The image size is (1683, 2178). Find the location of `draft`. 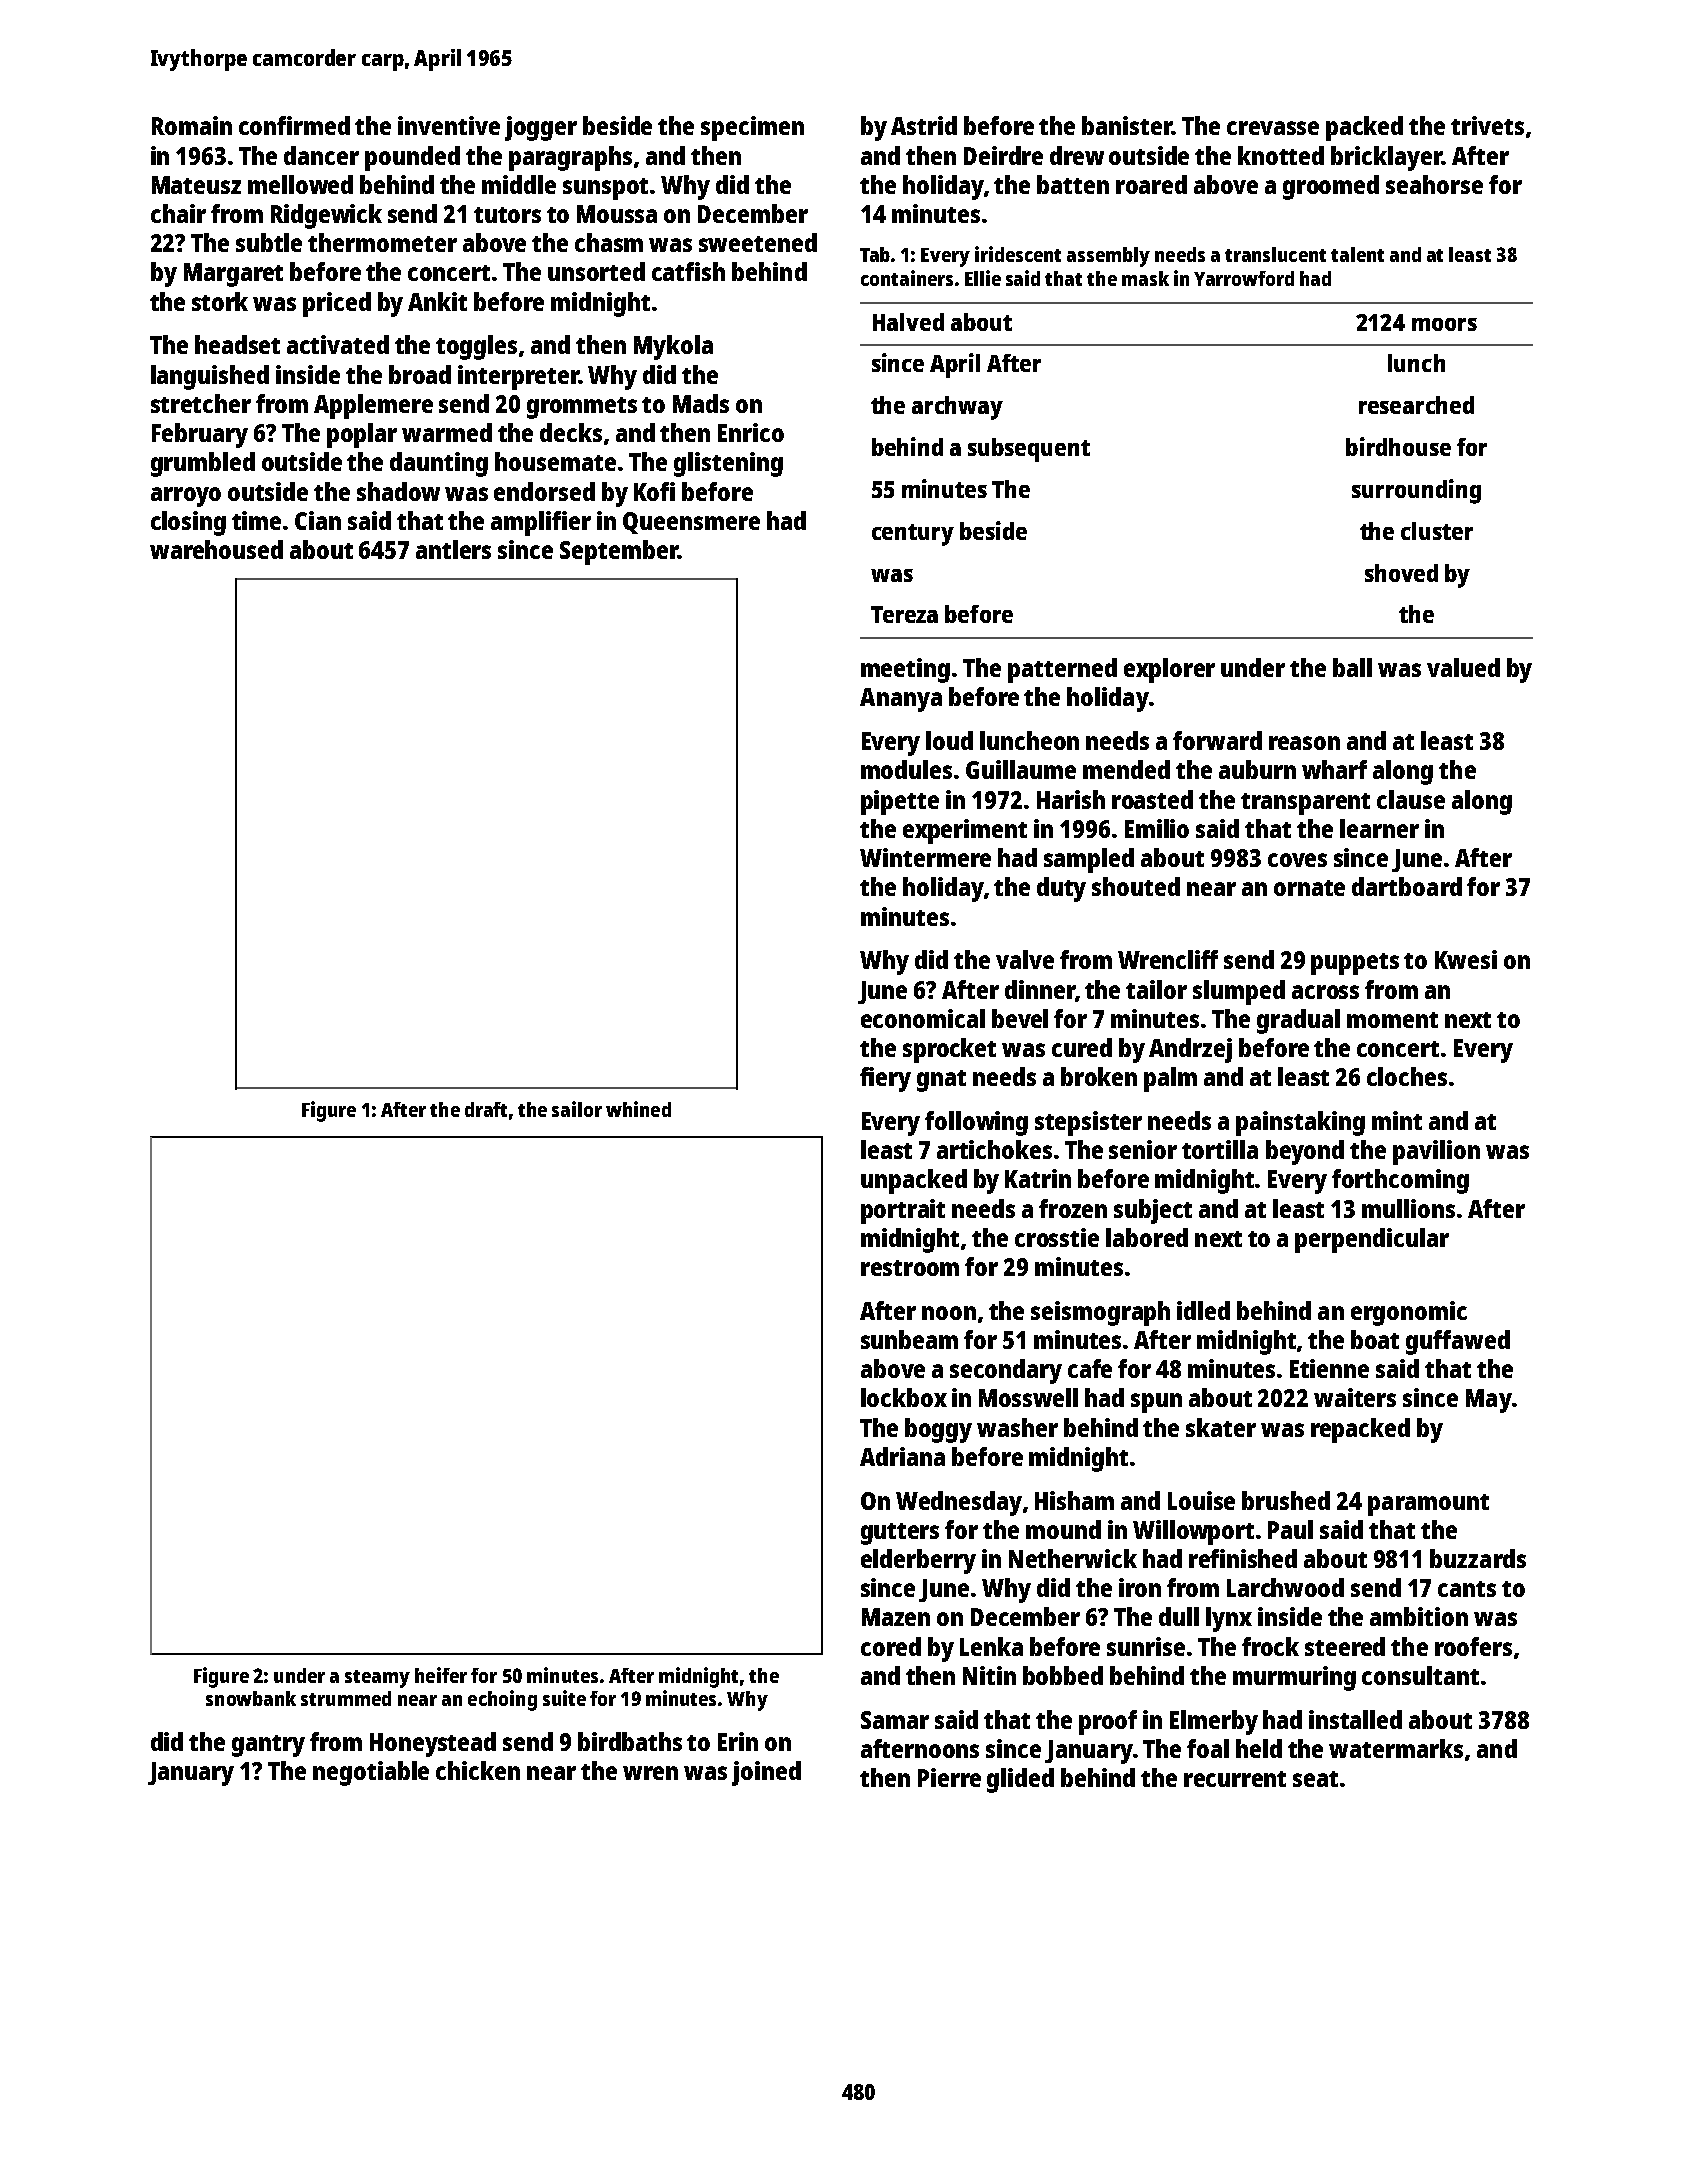

draft is located at coordinates (486, 1109).
